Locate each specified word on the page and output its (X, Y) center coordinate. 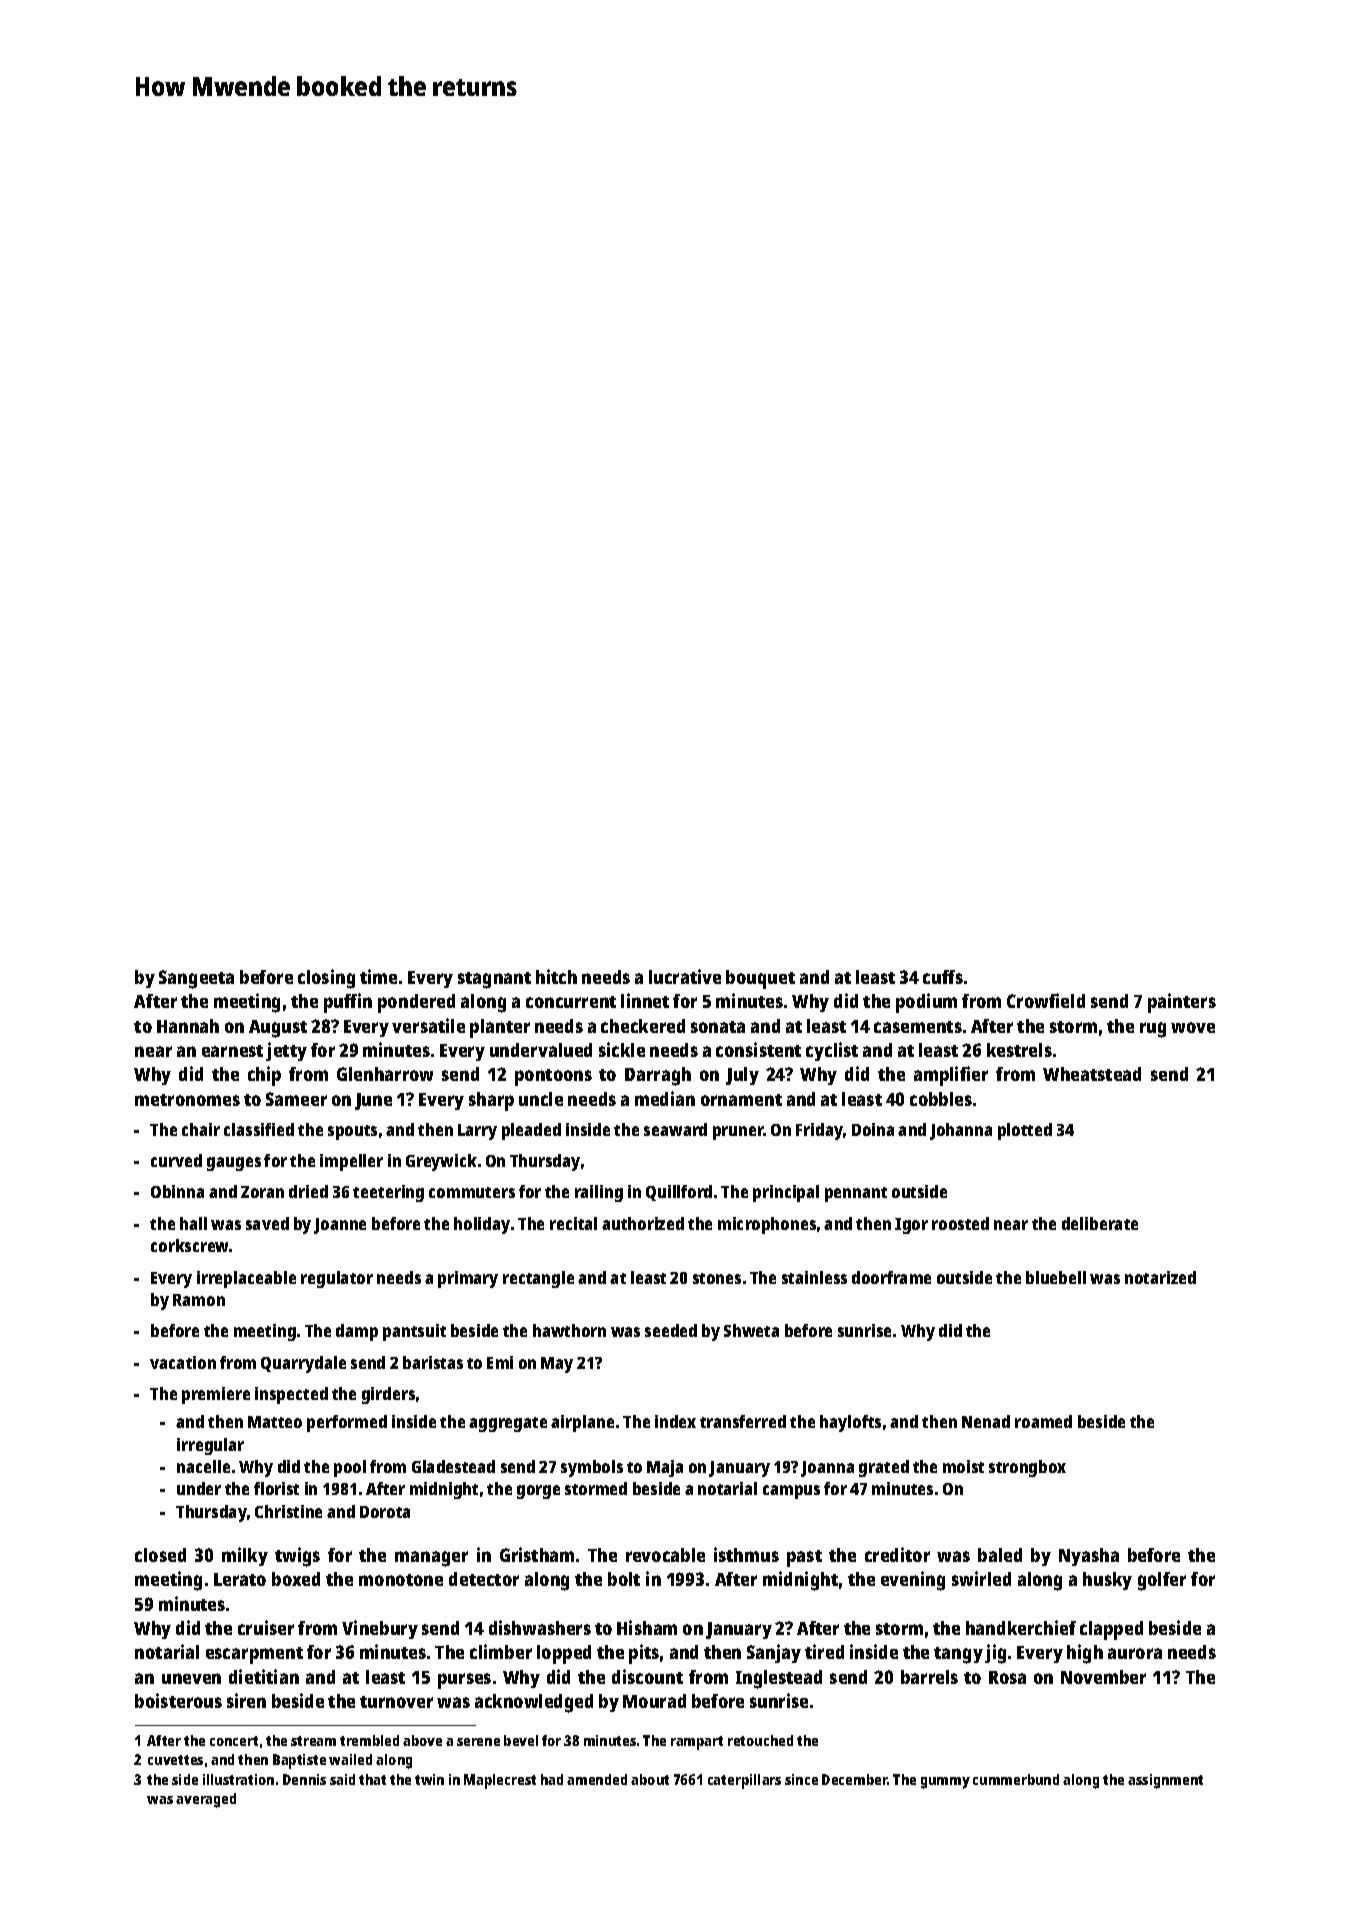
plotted (1025, 1131)
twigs (297, 1557)
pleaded (531, 1131)
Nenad (986, 1421)
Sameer (296, 1099)
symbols (592, 1468)
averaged (206, 1800)
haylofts (850, 1423)
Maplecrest (500, 1781)
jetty (286, 1051)
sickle (622, 1049)
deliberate (1100, 1223)
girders (388, 1395)
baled (1000, 1555)
